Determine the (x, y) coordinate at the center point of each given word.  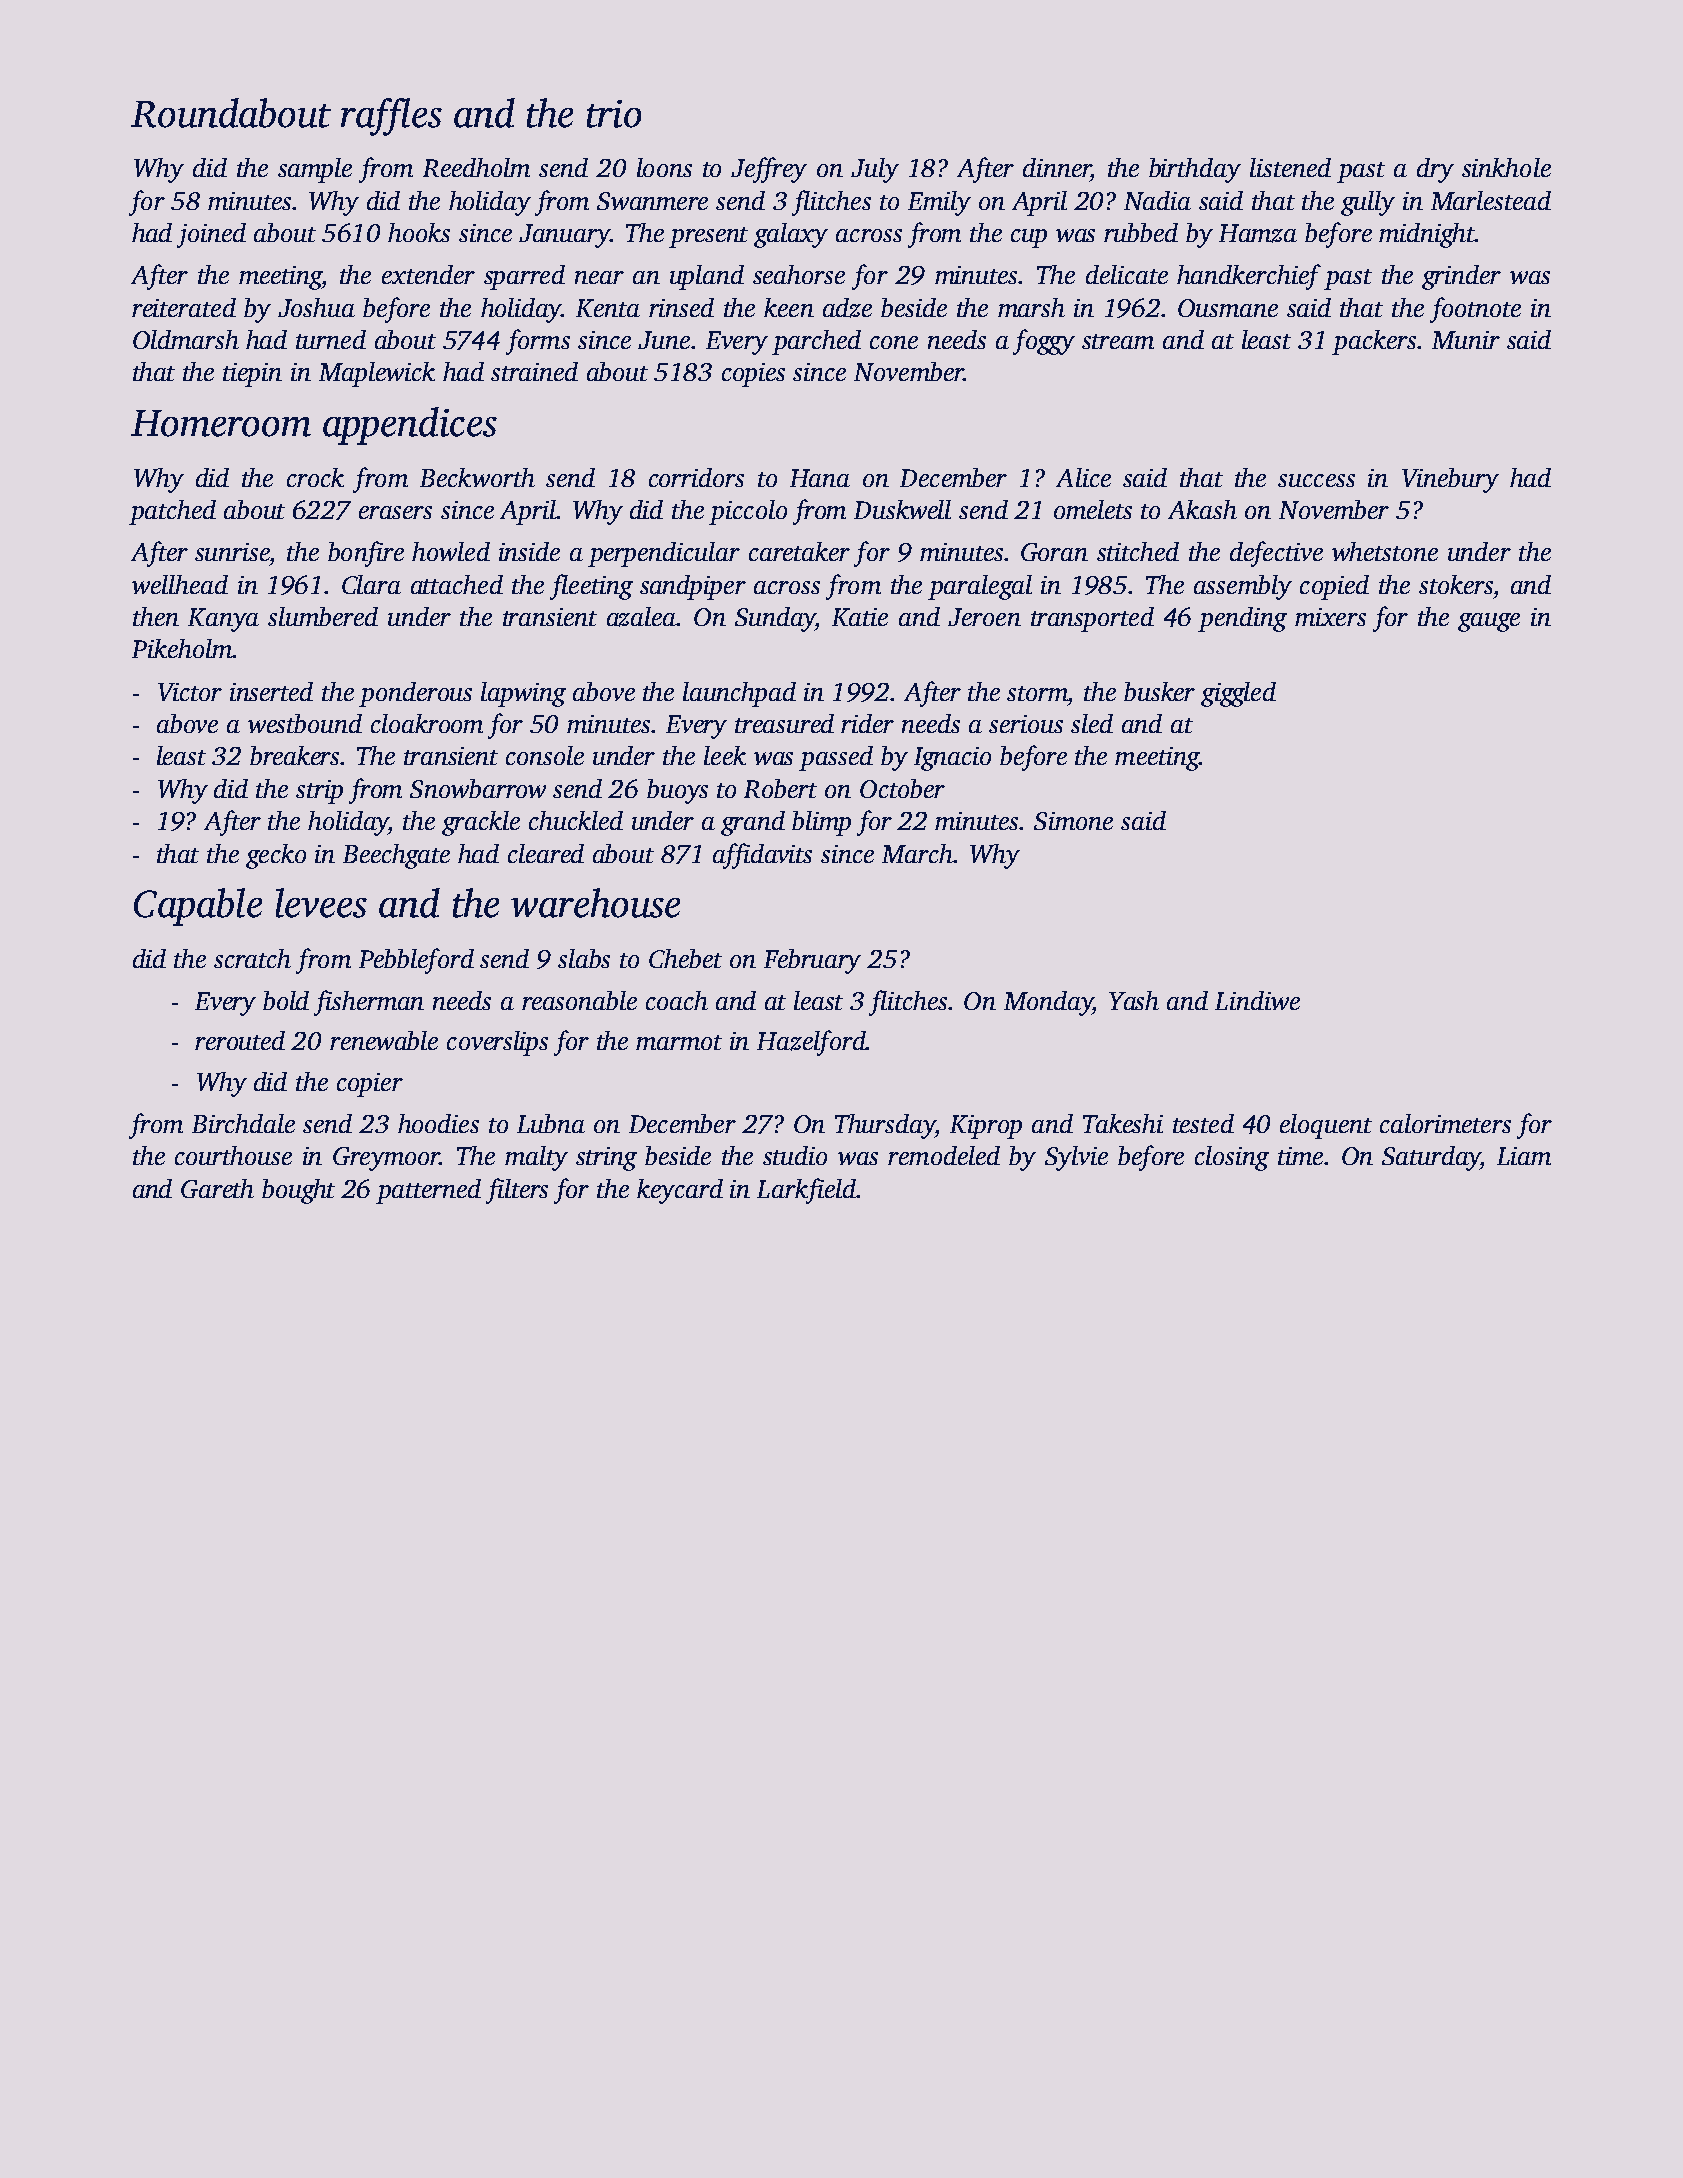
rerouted (240, 1040)
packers (1374, 342)
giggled (1238, 694)
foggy (1044, 342)
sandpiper (693, 587)
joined (211, 235)
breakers (295, 755)
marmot (679, 1042)
